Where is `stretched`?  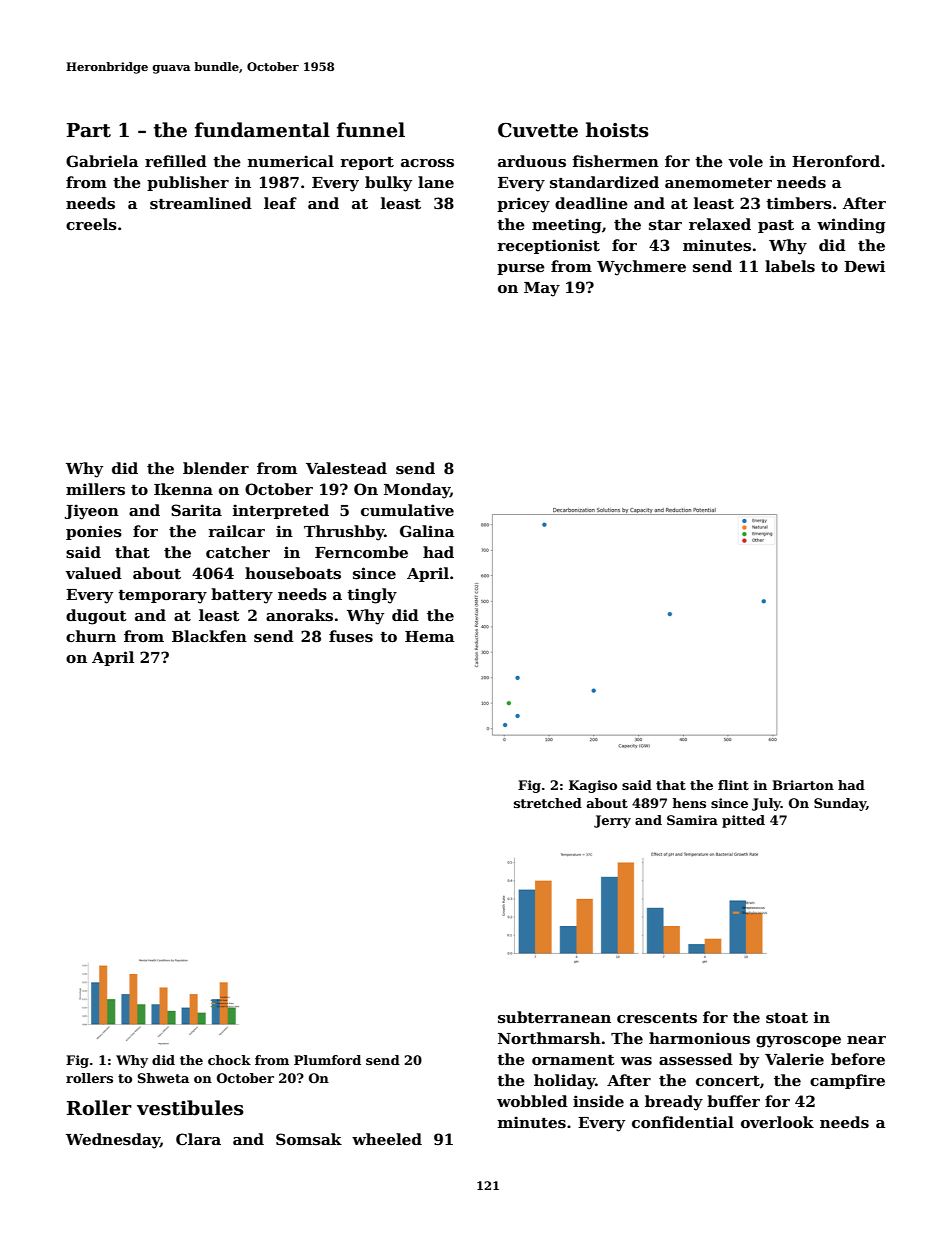
stretched is located at coordinates (548, 803).
